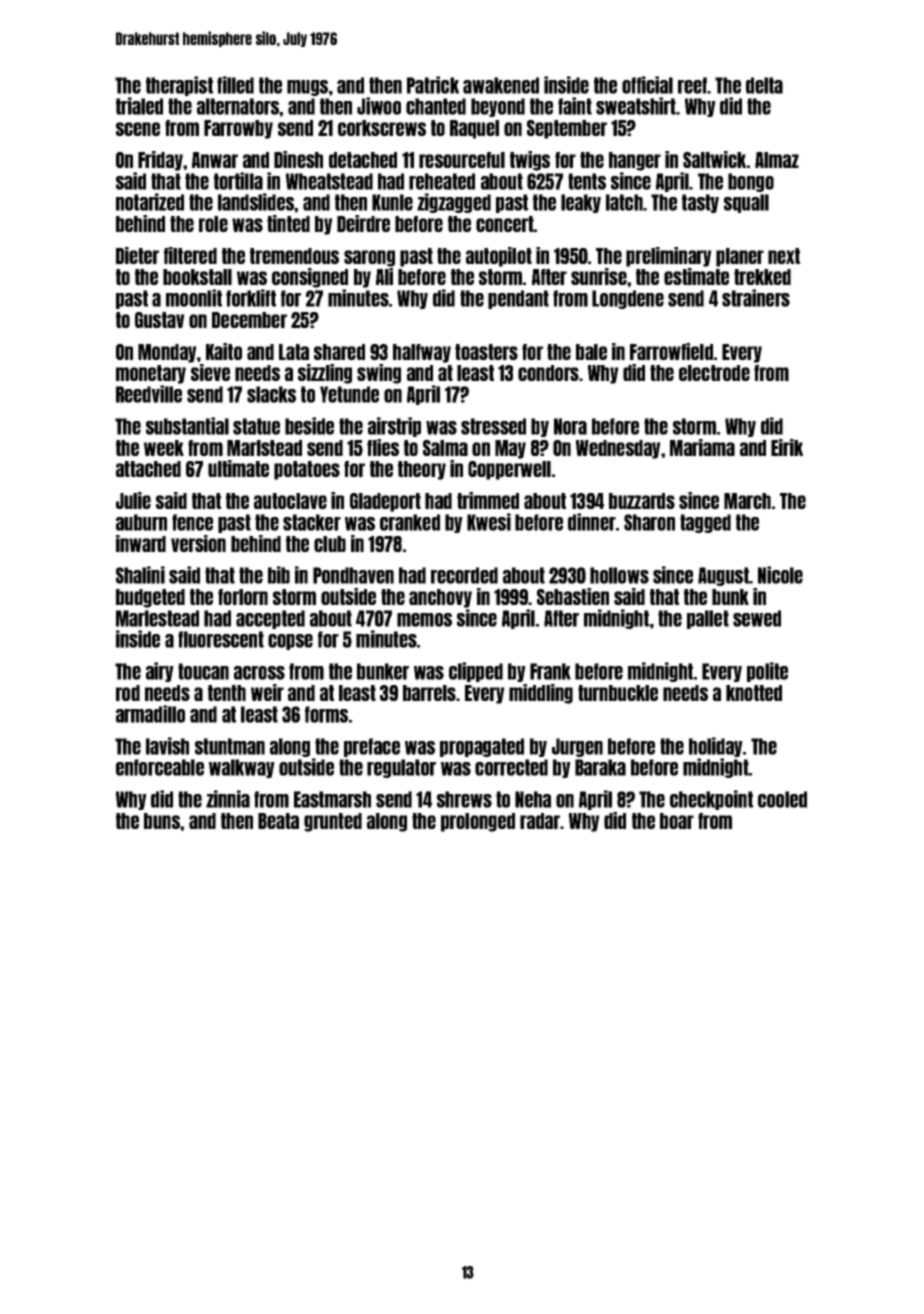 The width and height of the page is (924, 1314). Describe the element at coordinates (740, 257) in the page. I see `planer` at that location.
